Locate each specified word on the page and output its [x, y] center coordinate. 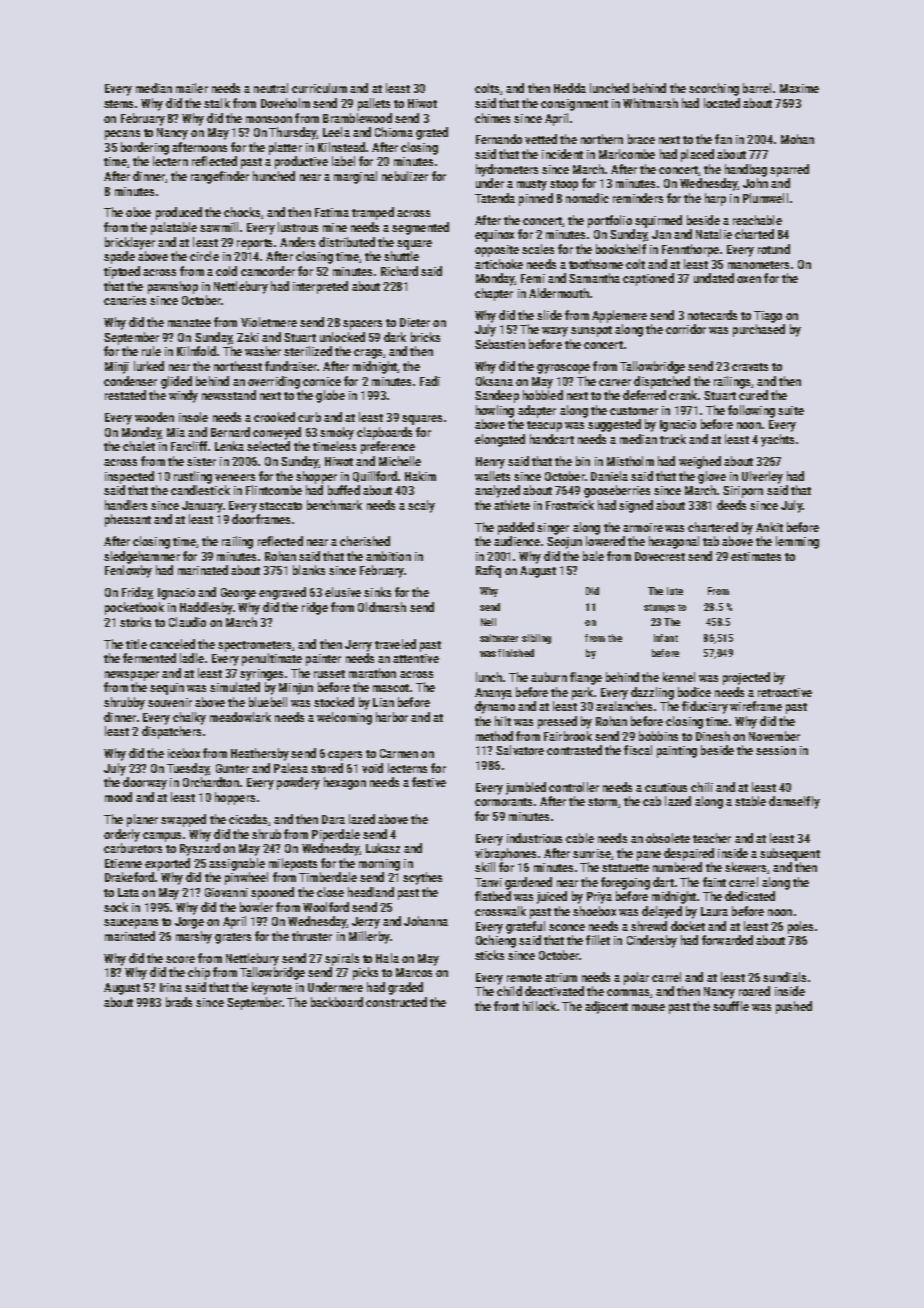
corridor [686, 329]
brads [179, 1002]
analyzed [497, 491]
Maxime [799, 88]
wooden [154, 417]
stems [118, 104]
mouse [648, 1007]
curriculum [319, 88]
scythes [422, 878]
